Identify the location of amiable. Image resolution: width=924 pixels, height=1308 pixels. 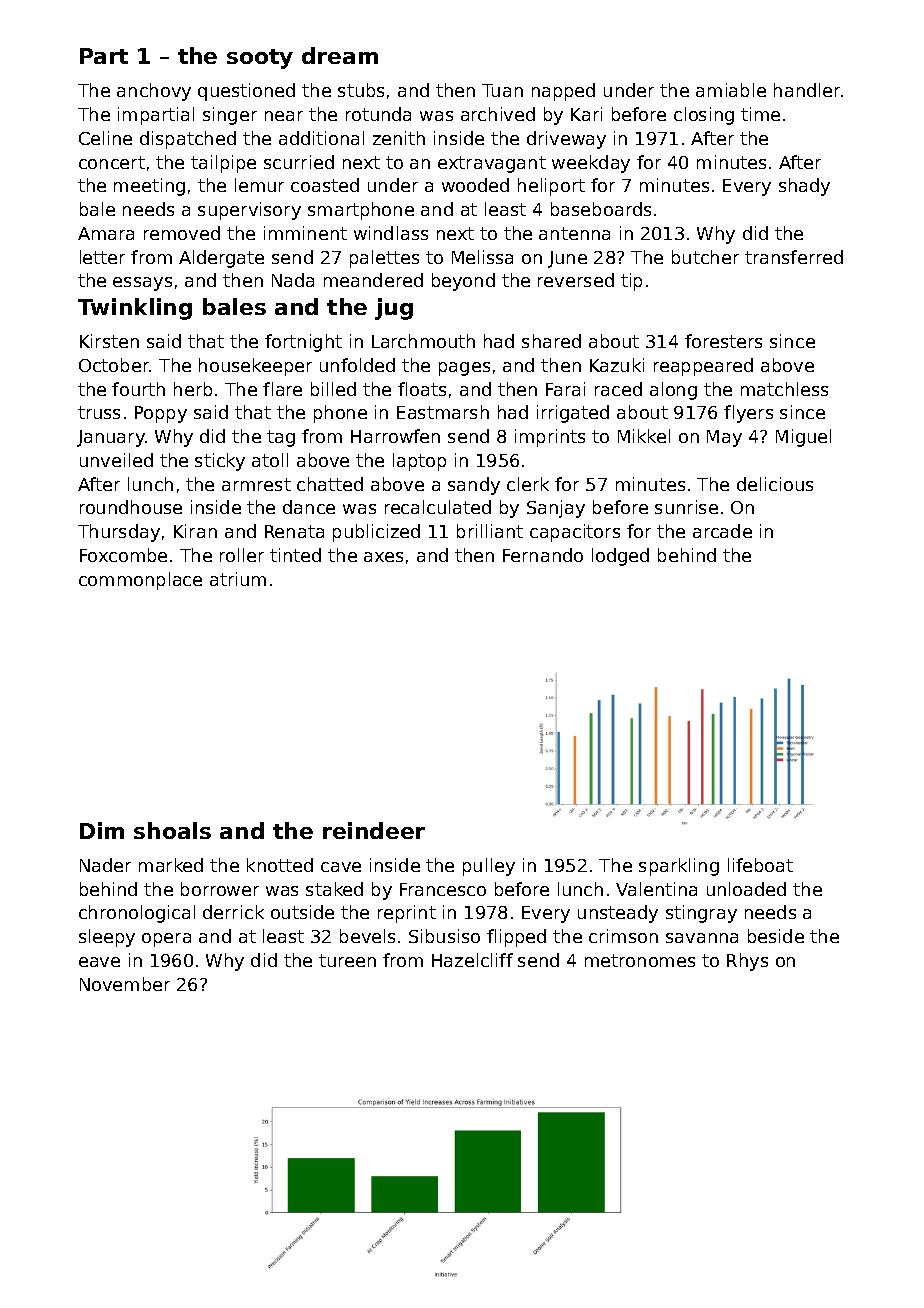
(731, 90).
